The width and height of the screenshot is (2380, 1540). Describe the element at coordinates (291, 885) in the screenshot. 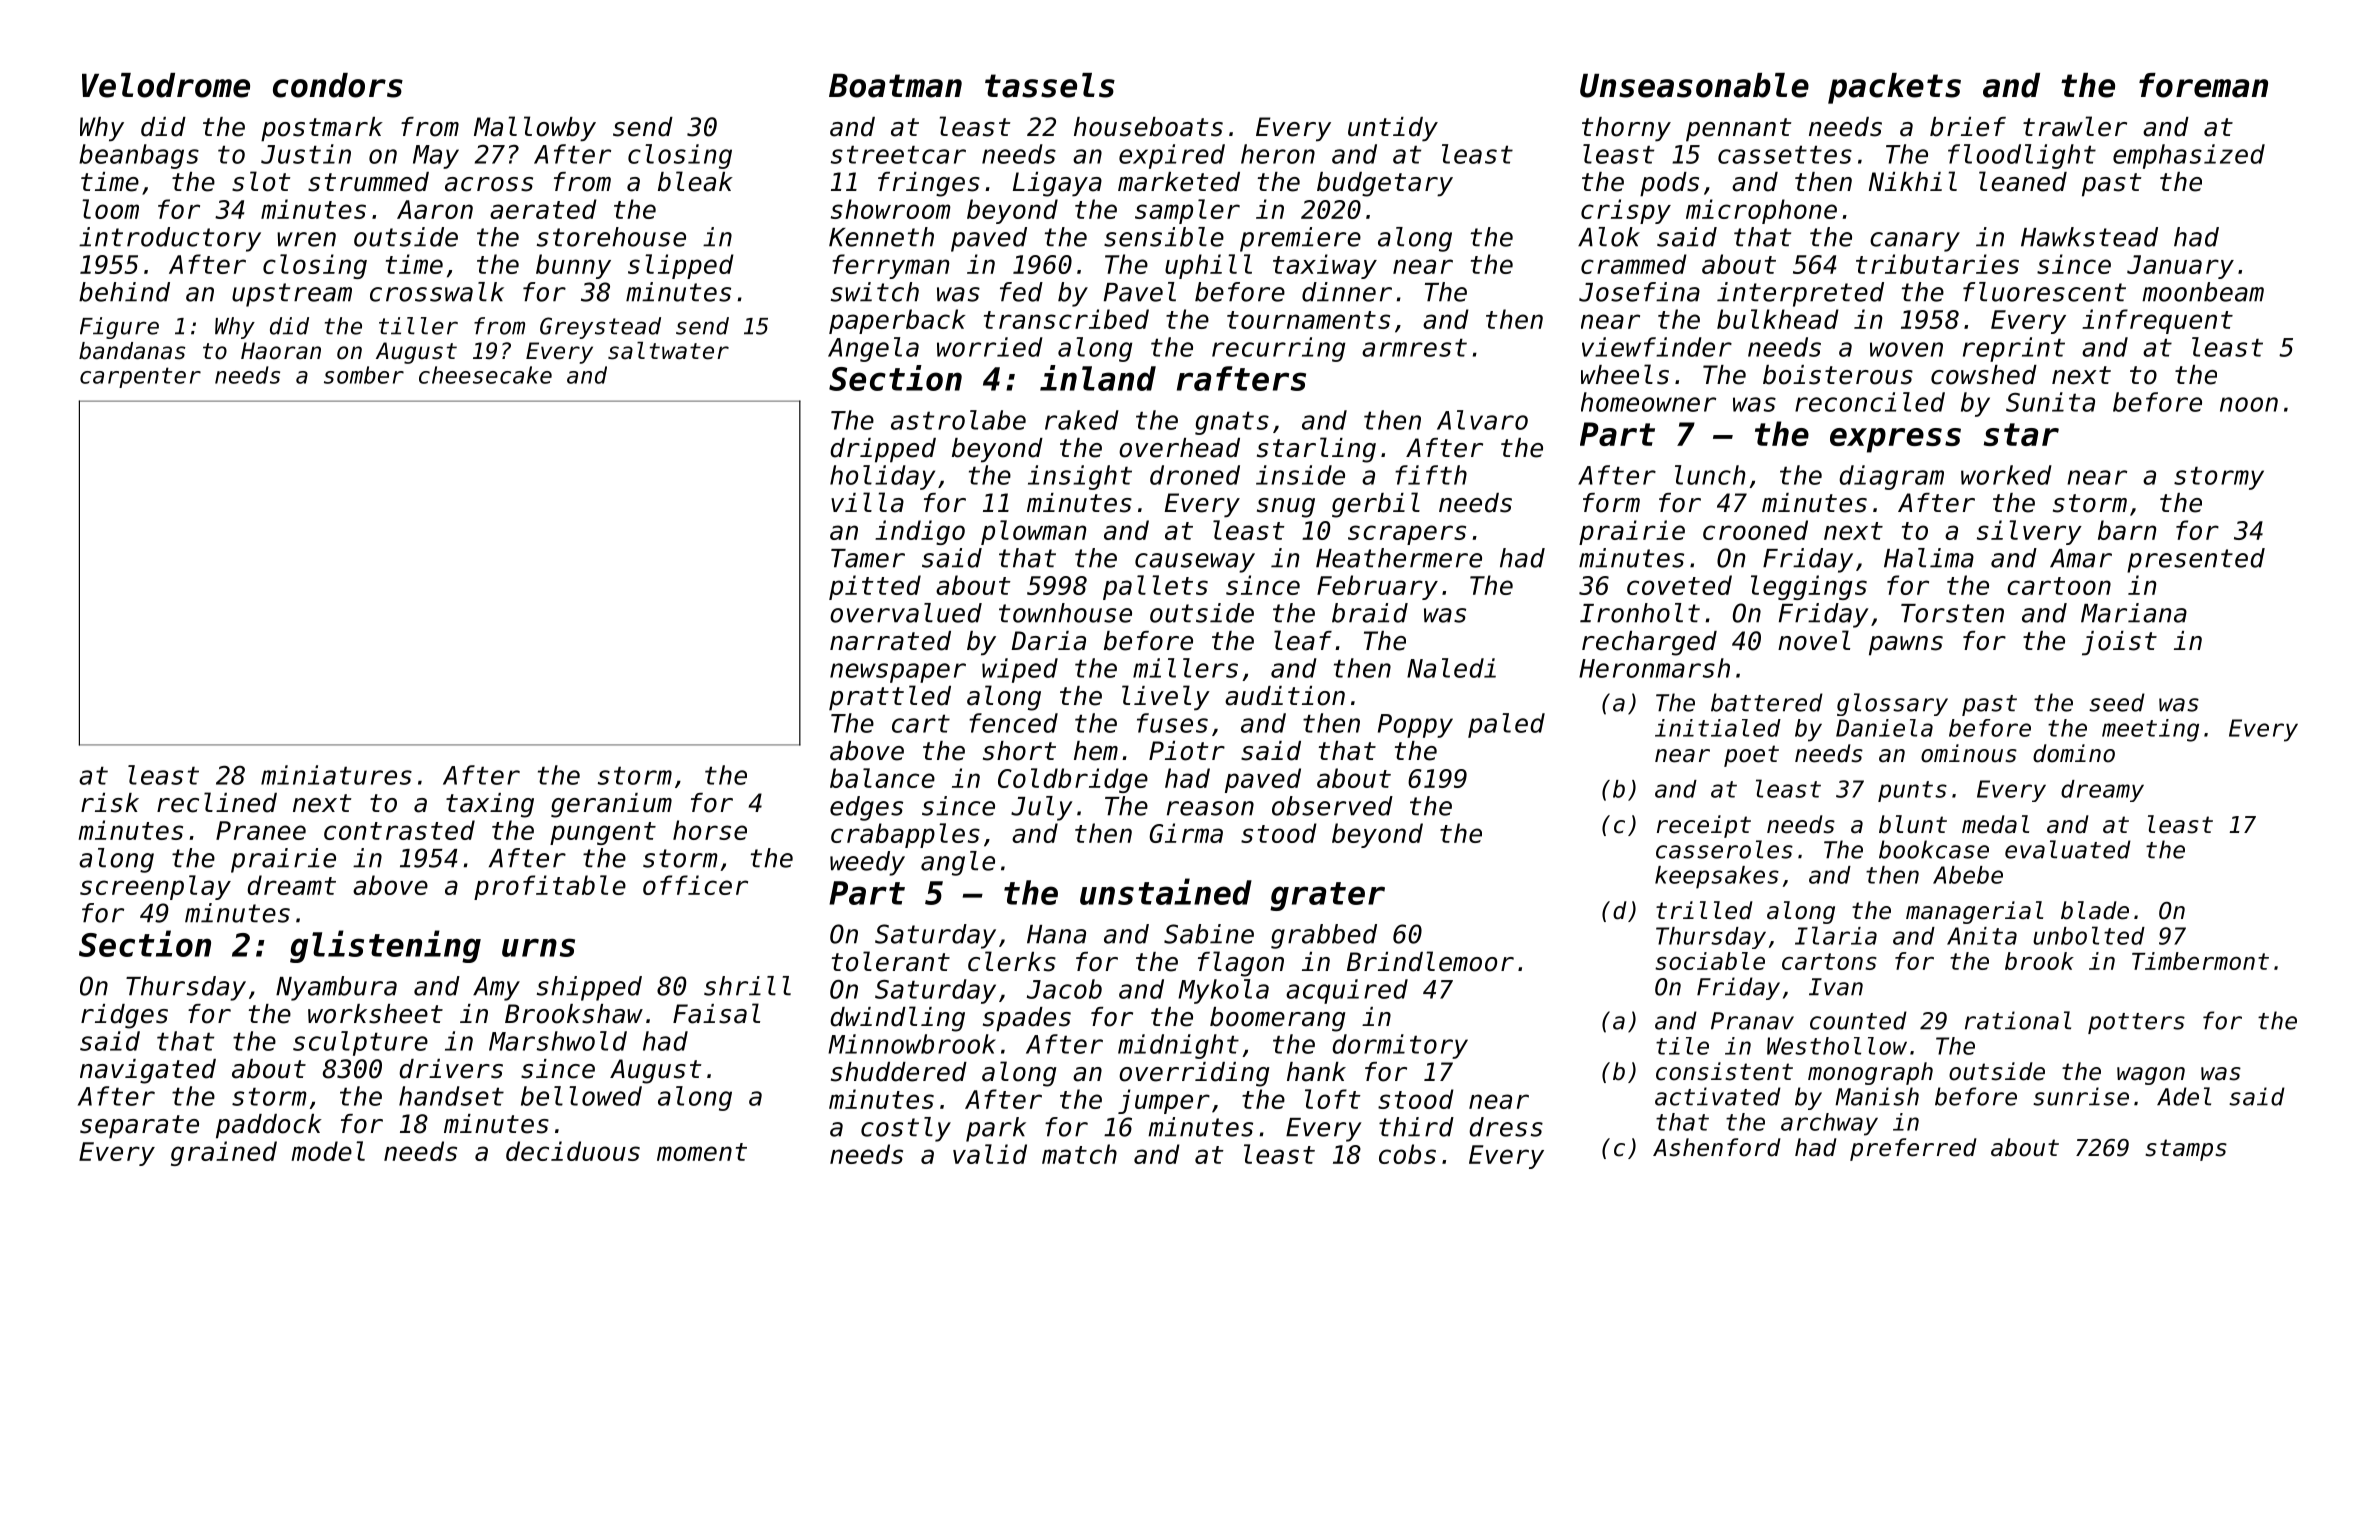

I see `dreamt` at that location.
